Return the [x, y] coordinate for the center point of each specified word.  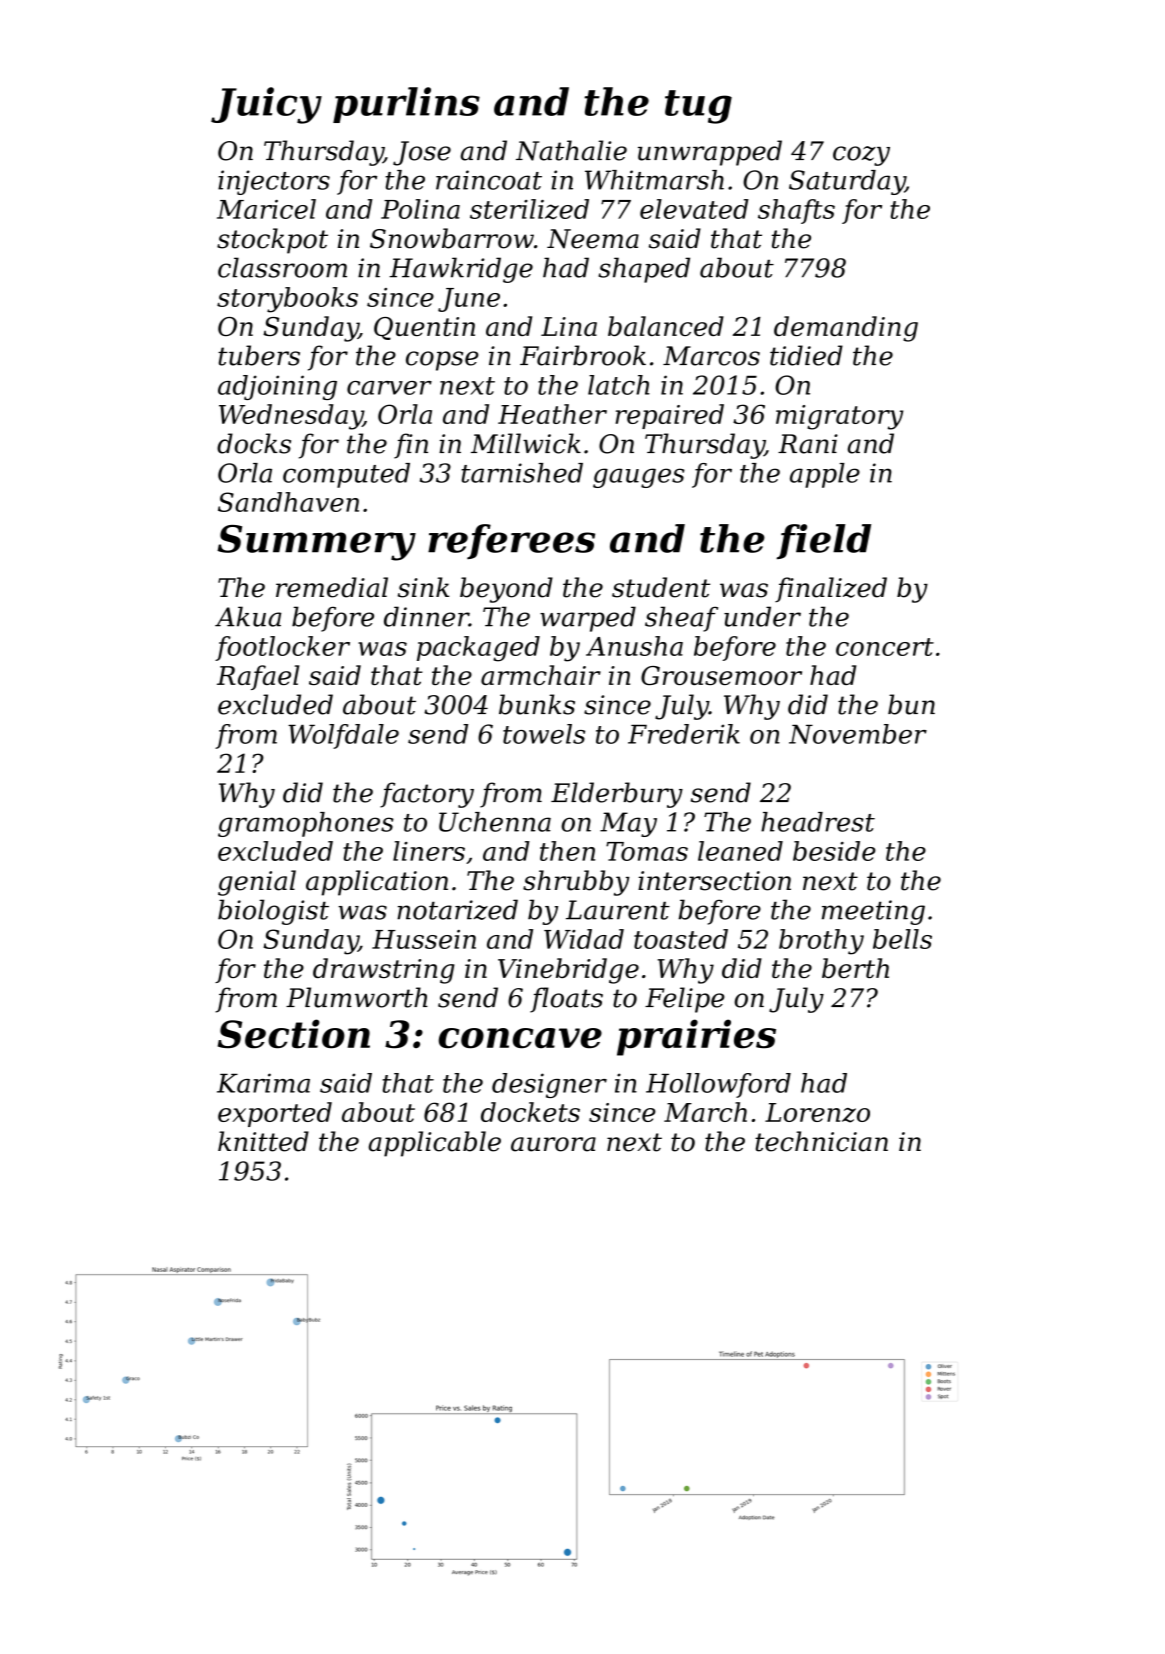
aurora [553, 1144]
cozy [861, 156]
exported [275, 1114]
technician [821, 1141]
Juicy [266, 105]
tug [698, 107]
